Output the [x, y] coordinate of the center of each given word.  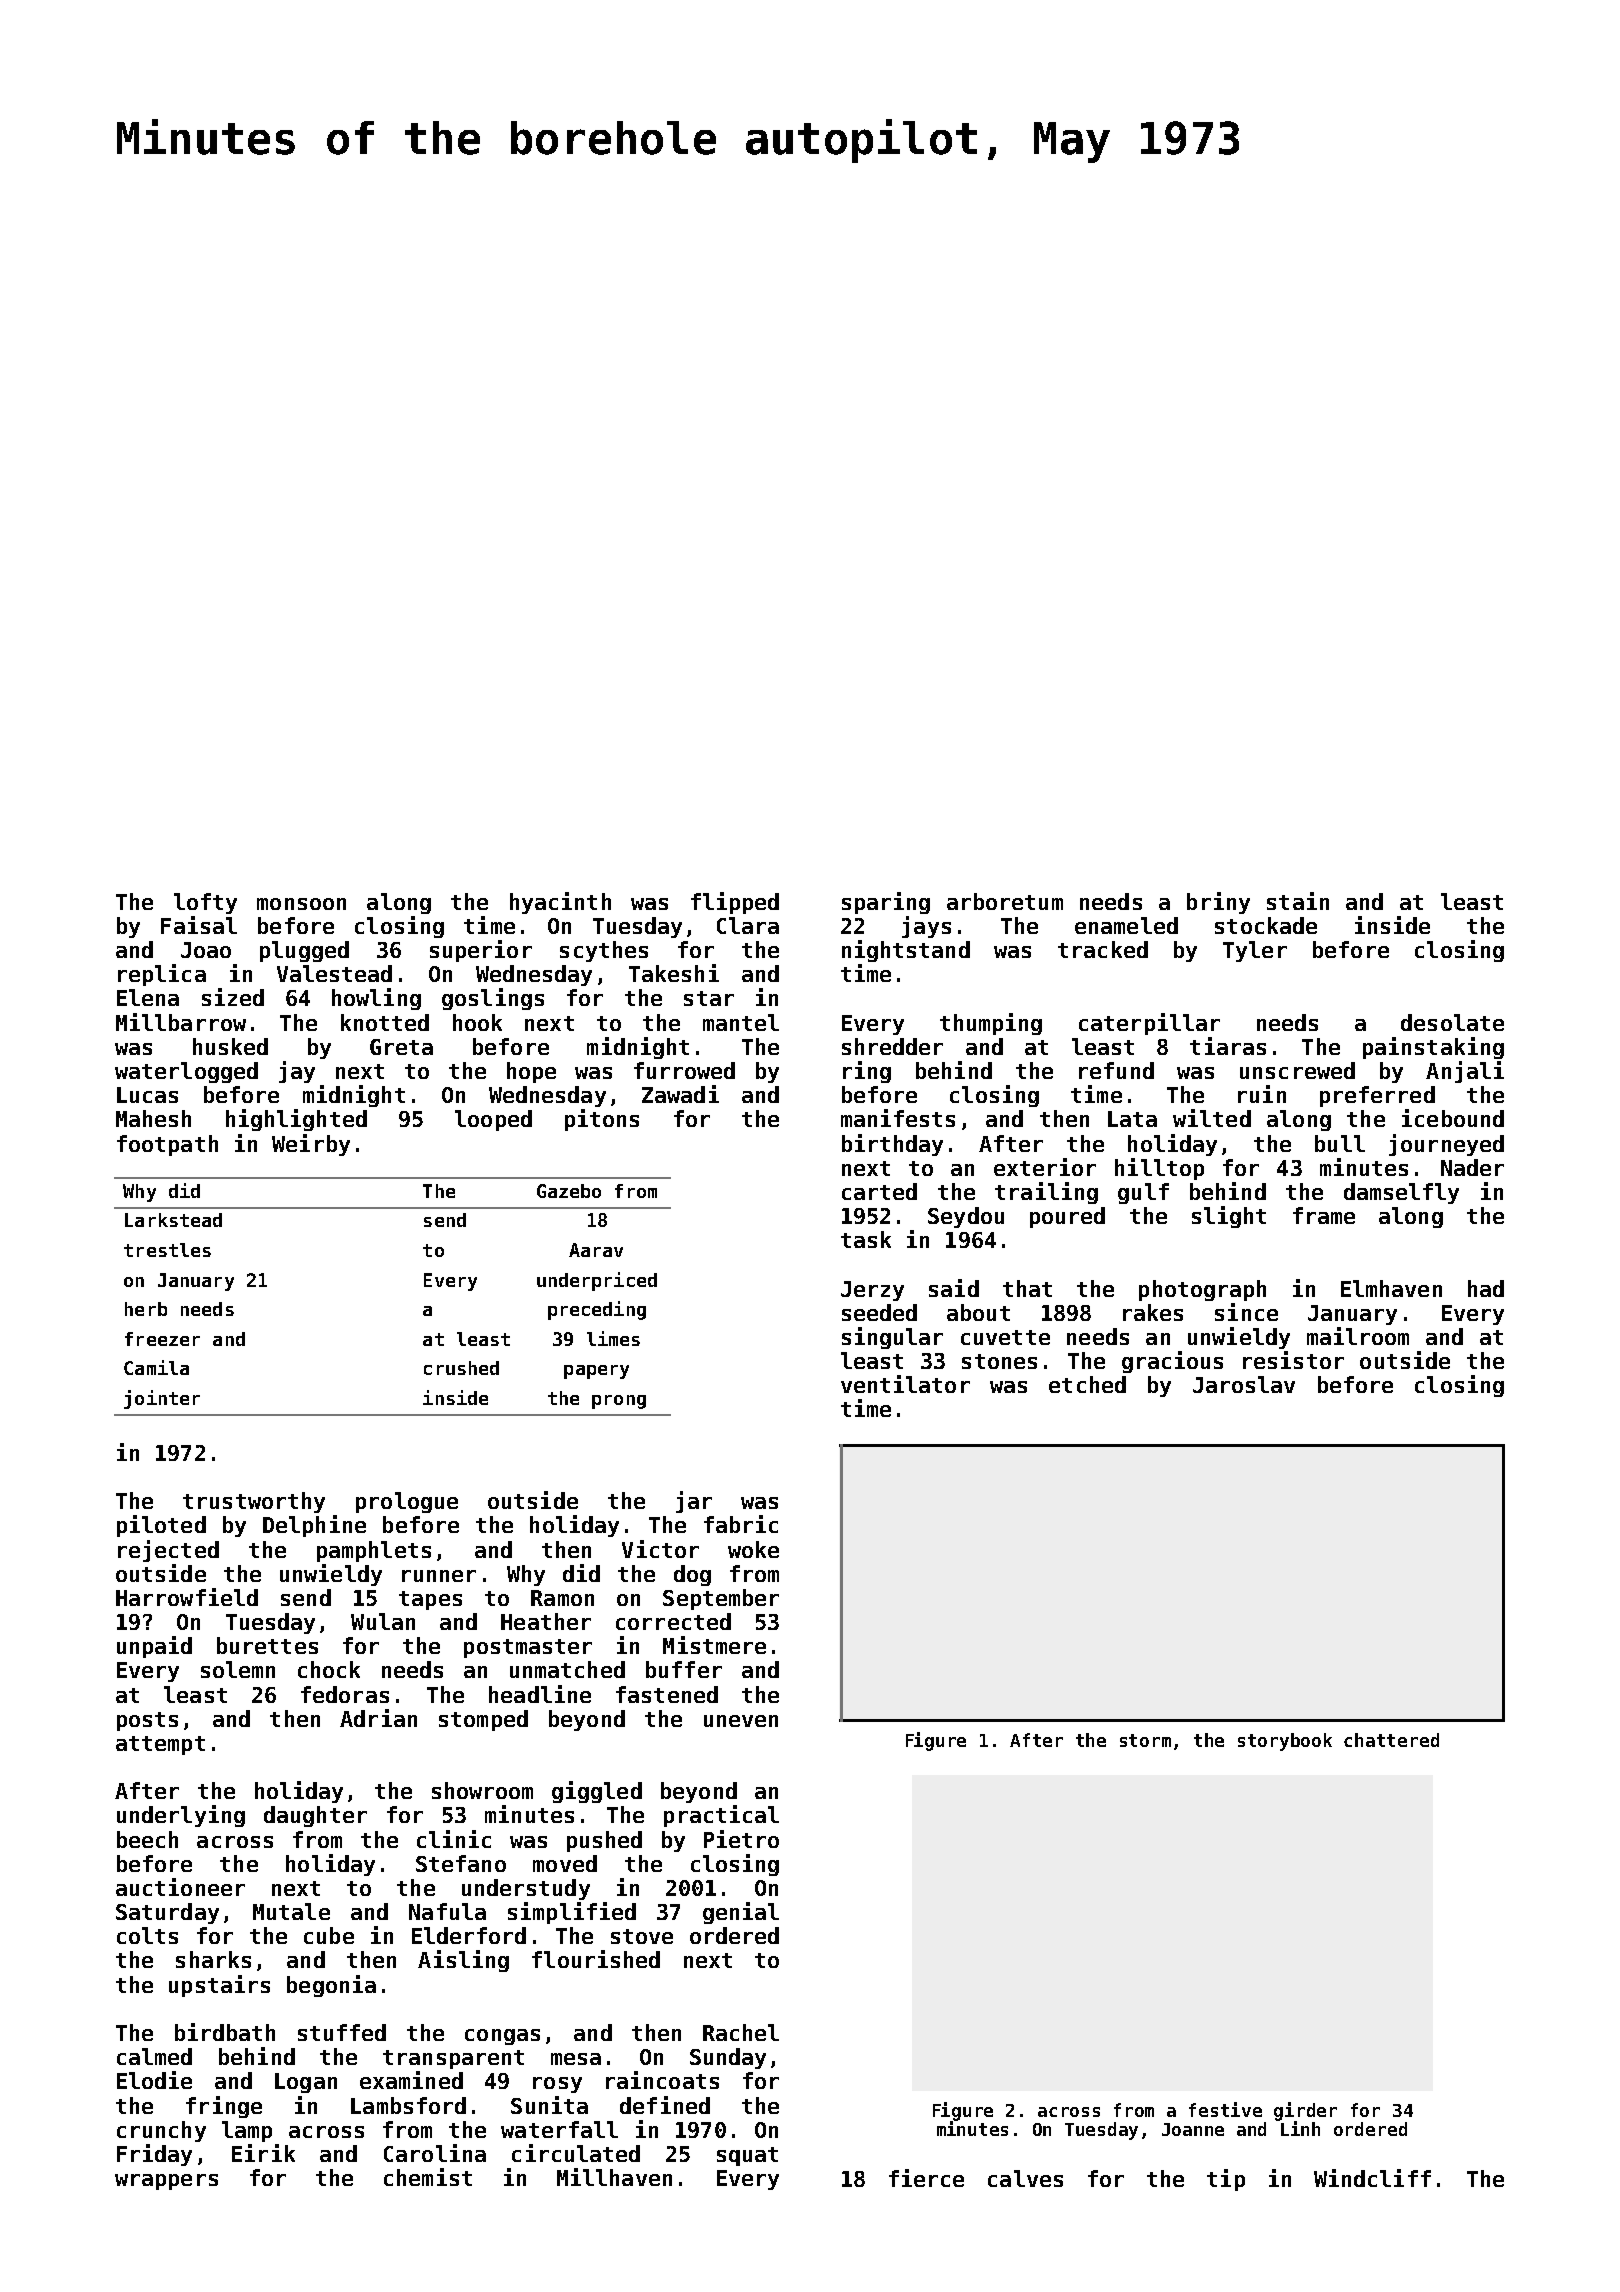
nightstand [906, 951]
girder [1305, 2111]
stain [1298, 901]
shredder [892, 1046]
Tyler [1255, 951]
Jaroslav [1244, 1384]
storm [1145, 1740]
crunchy [161, 2131]
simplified [572, 1913]
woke [753, 1549]
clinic [454, 1839]
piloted [161, 1526]
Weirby [311, 1145]
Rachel [741, 2032]
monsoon [301, 904]
